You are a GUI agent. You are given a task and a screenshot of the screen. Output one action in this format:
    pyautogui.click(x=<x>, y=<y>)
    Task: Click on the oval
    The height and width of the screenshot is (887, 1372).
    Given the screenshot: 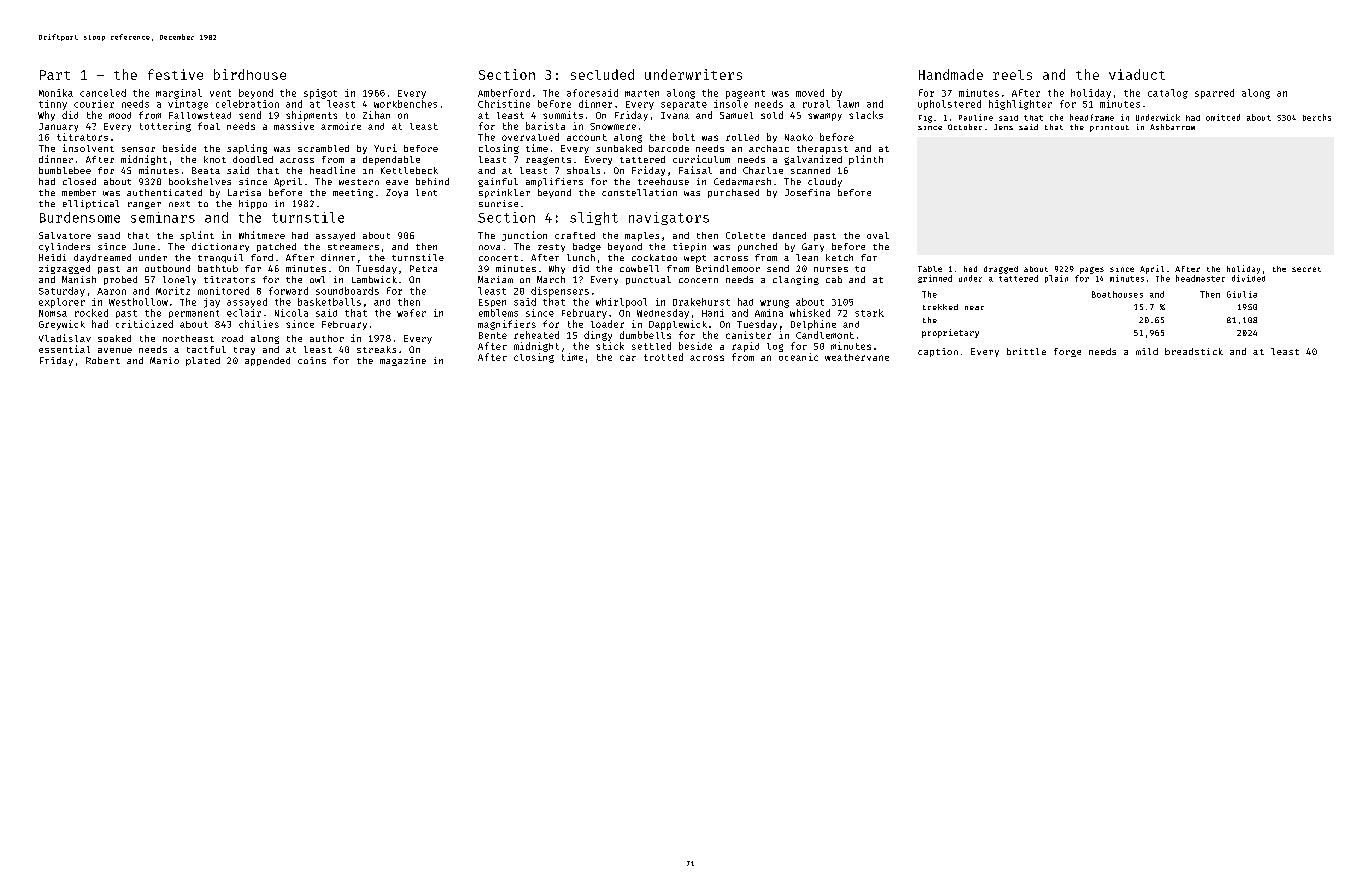 What is the action you would take?
    pyautogui.click(x=878, y=235)
